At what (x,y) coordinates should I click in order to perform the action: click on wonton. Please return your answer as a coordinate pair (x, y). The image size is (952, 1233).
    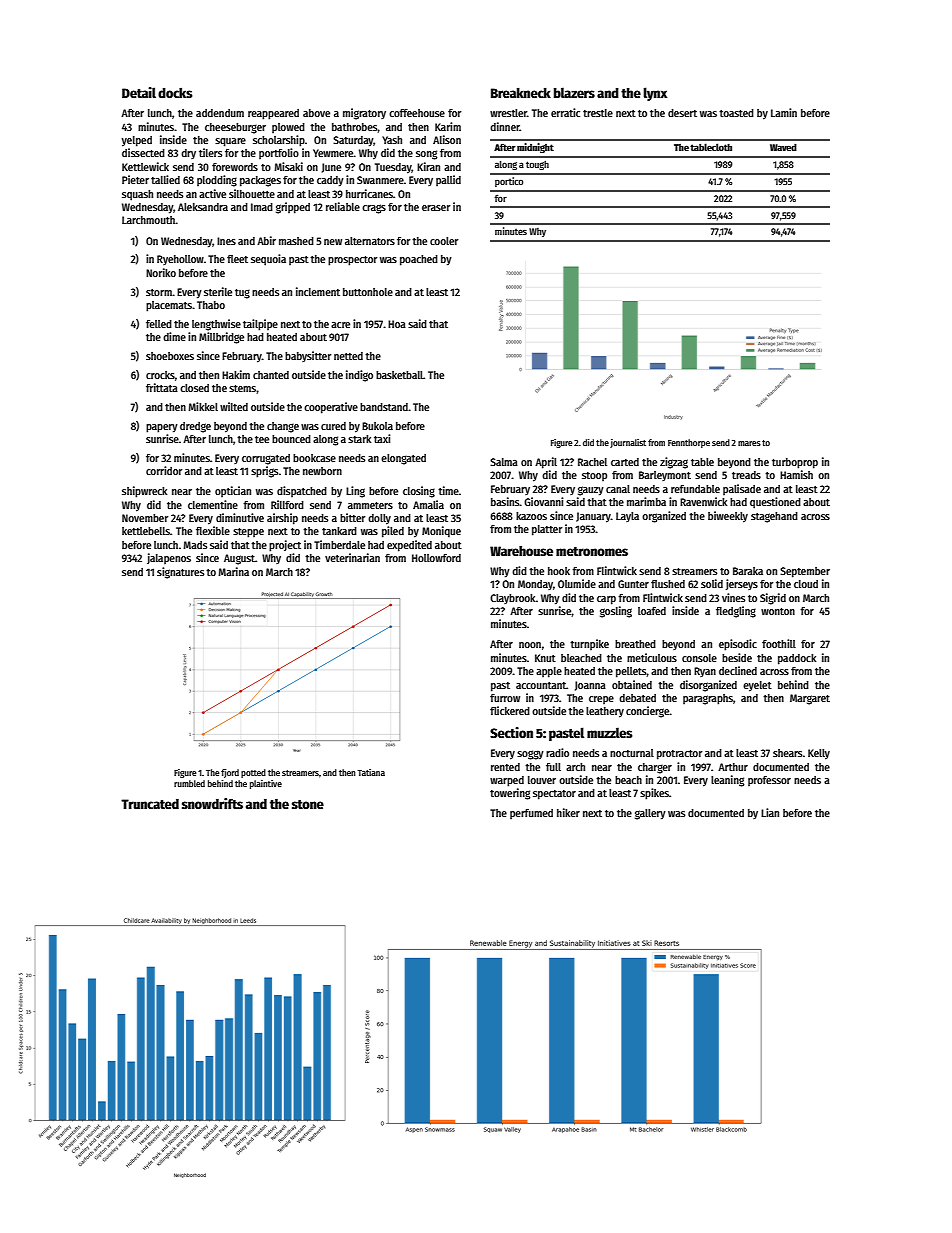
    Looking at the image, I should click on (778, 611).
